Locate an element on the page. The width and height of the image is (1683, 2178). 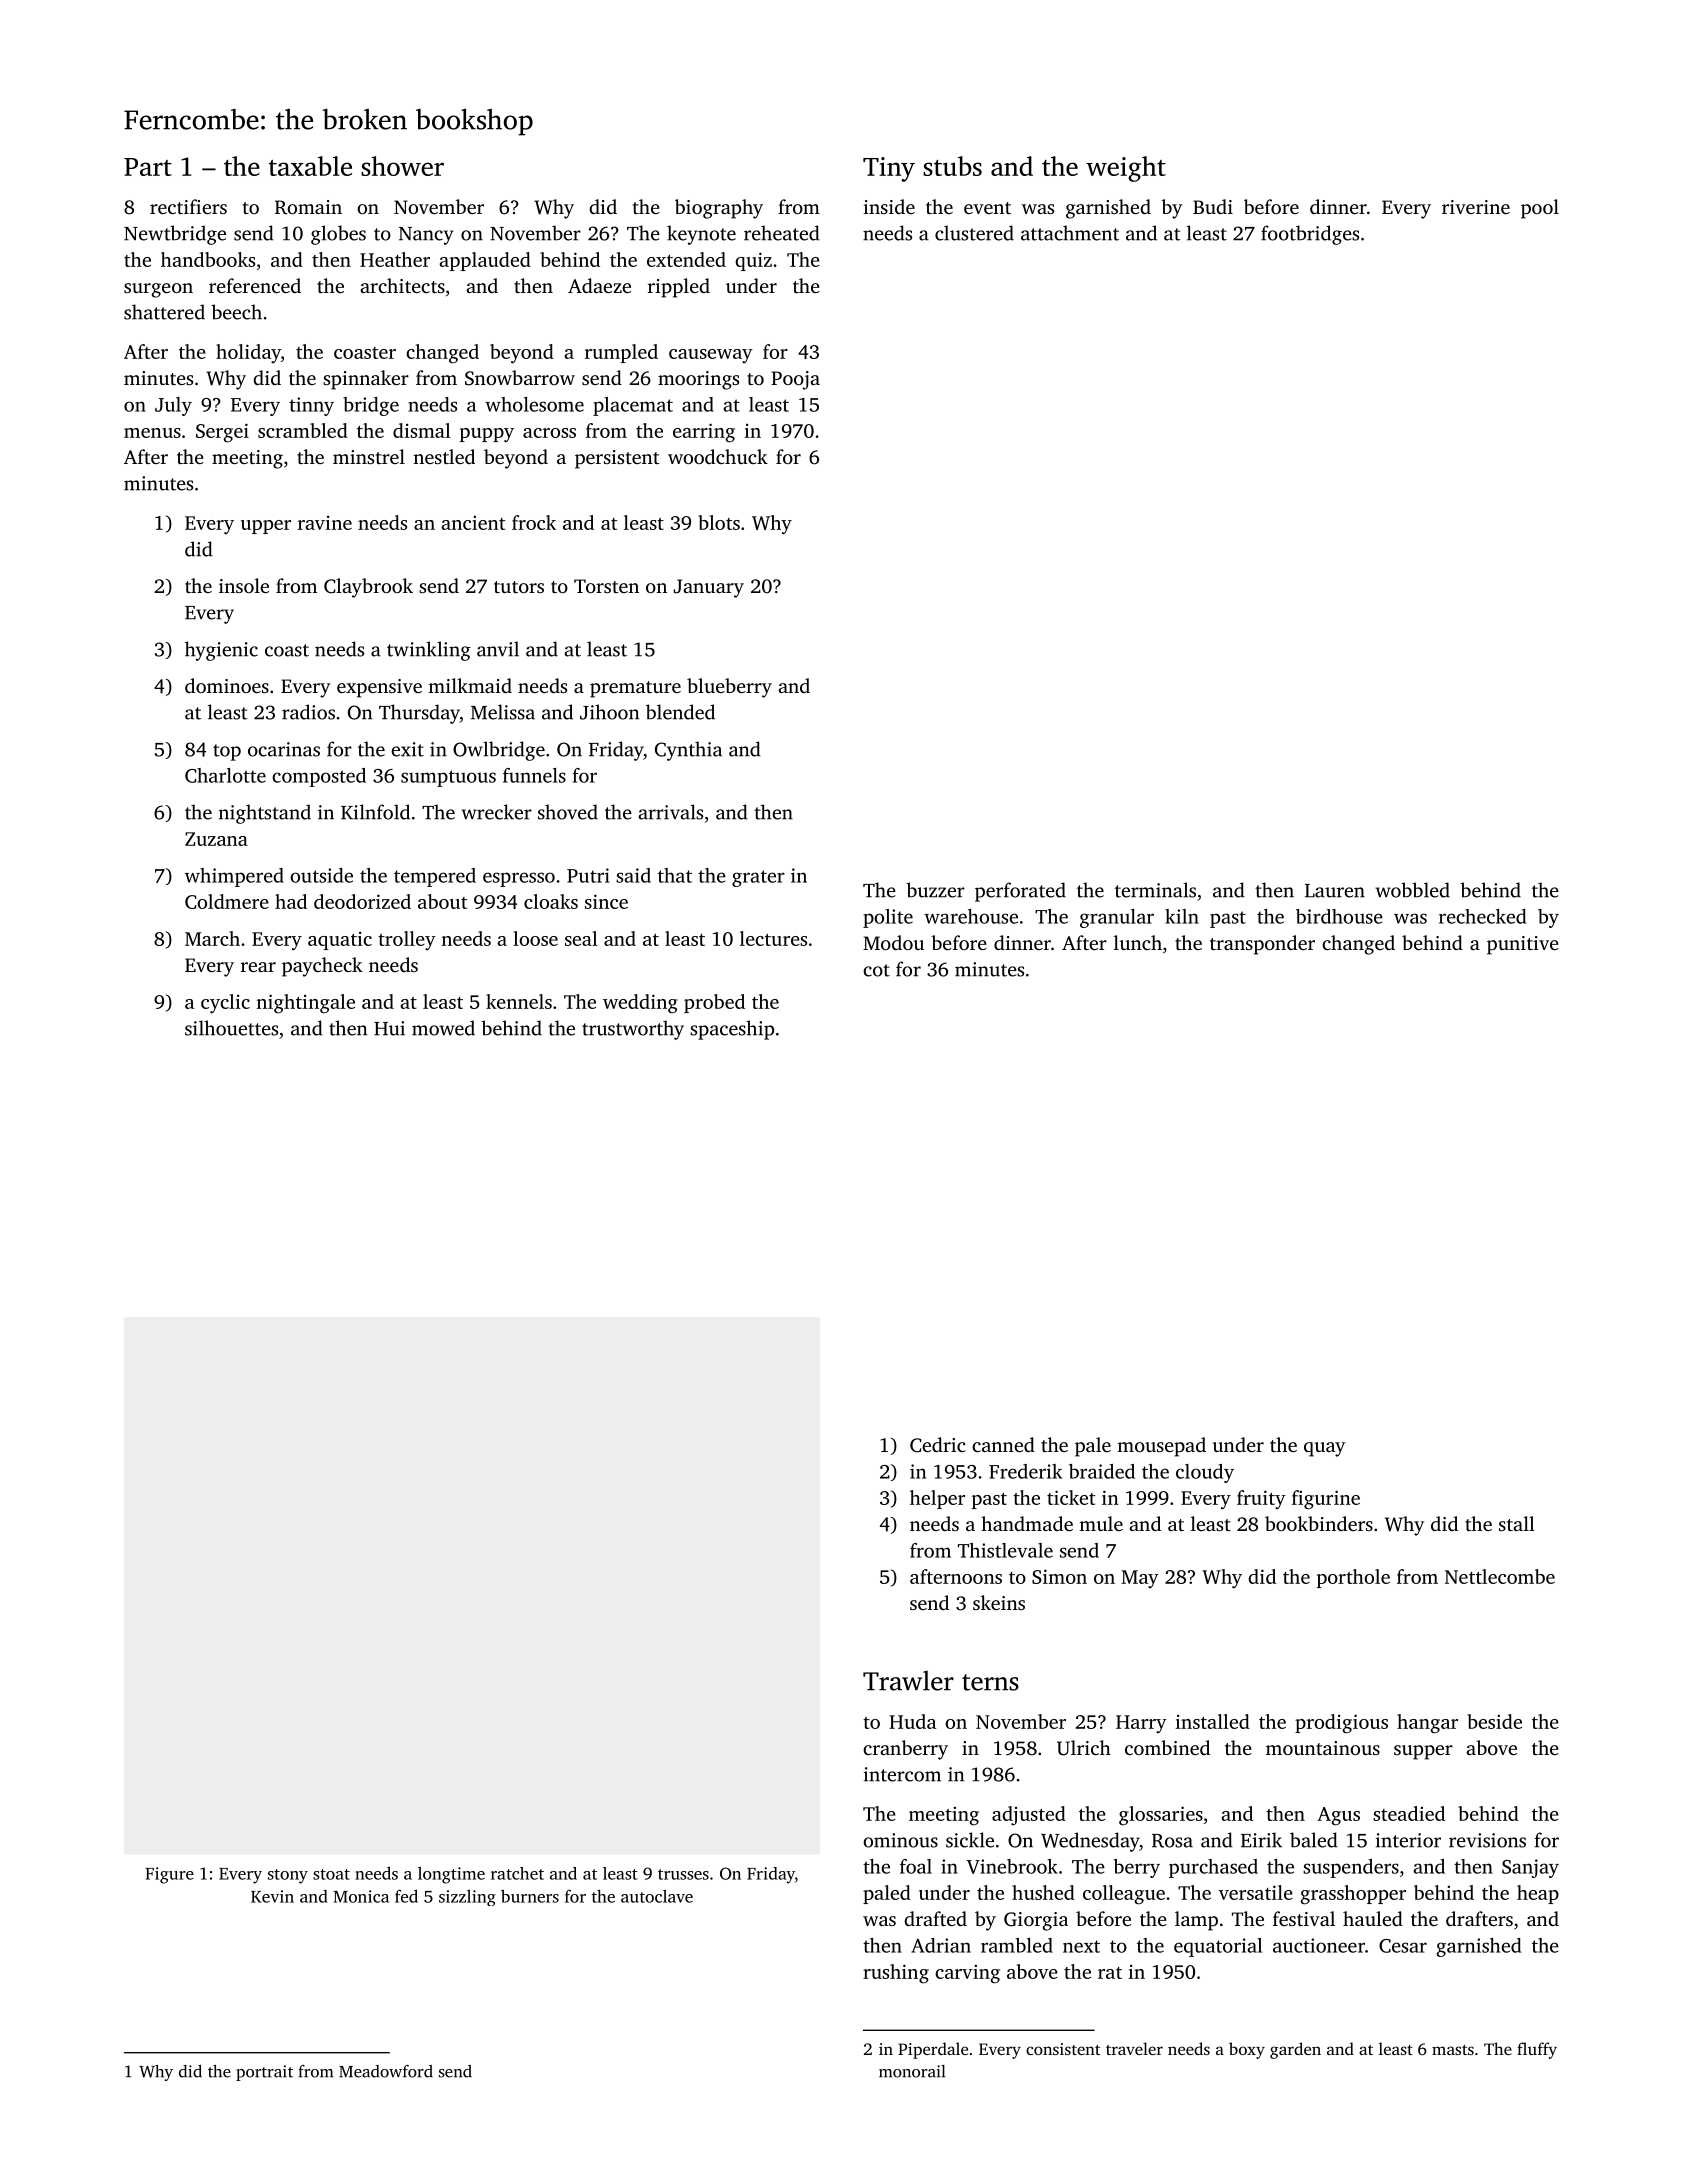
pool is located at coordinates (1540, 209).
